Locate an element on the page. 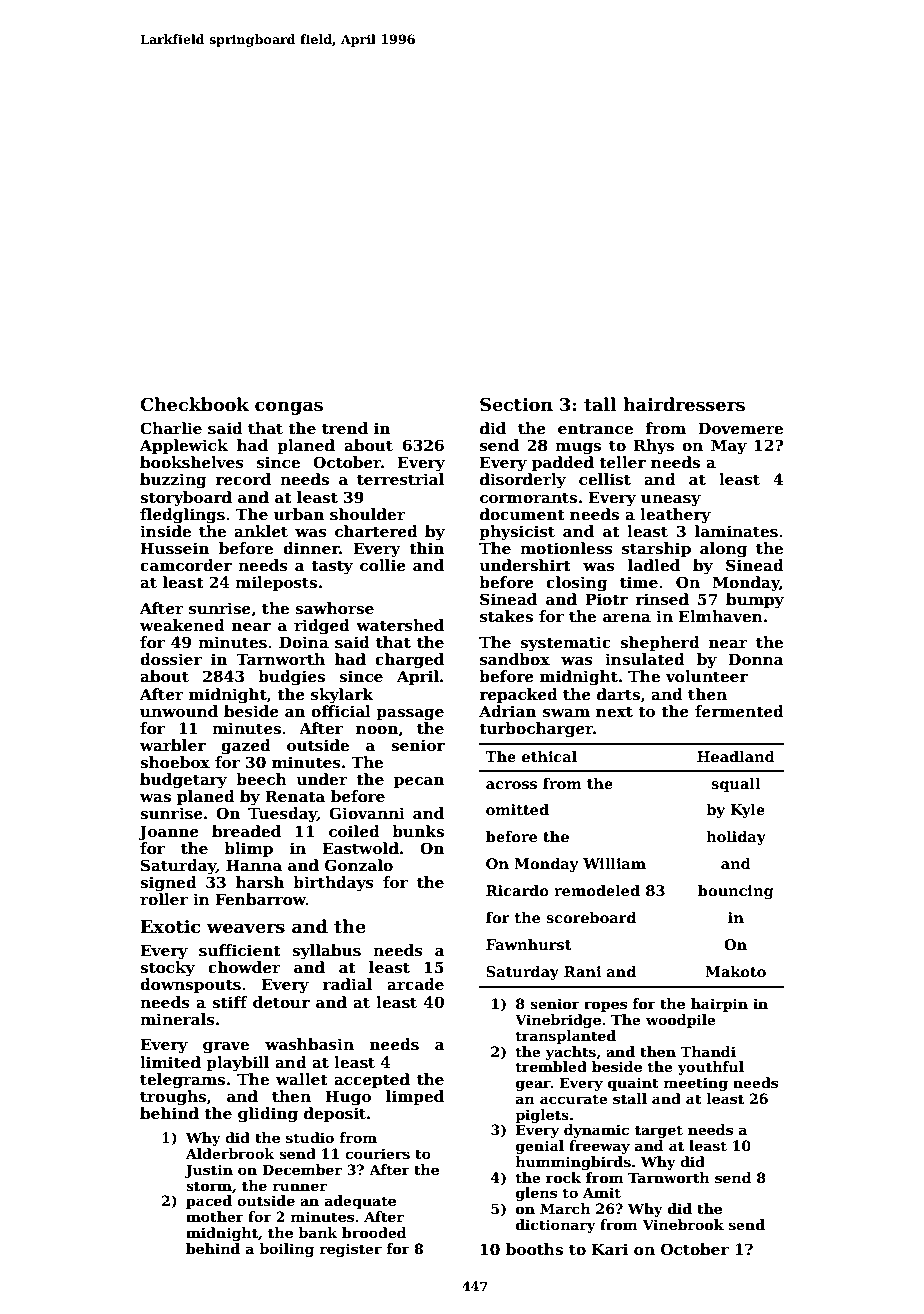  chowder is located at coordinates (244, 967).
